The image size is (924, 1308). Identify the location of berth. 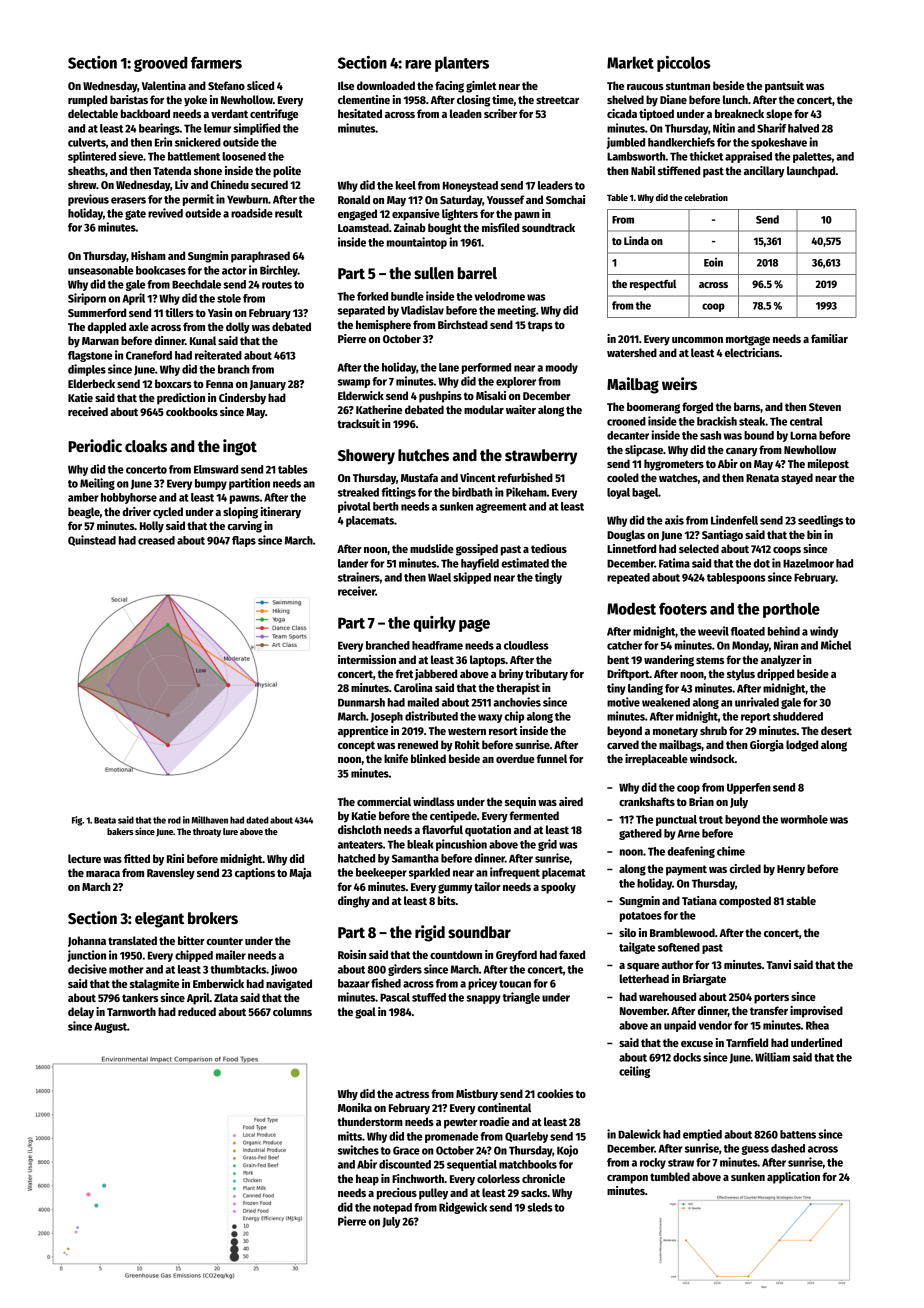
(386, 506).
